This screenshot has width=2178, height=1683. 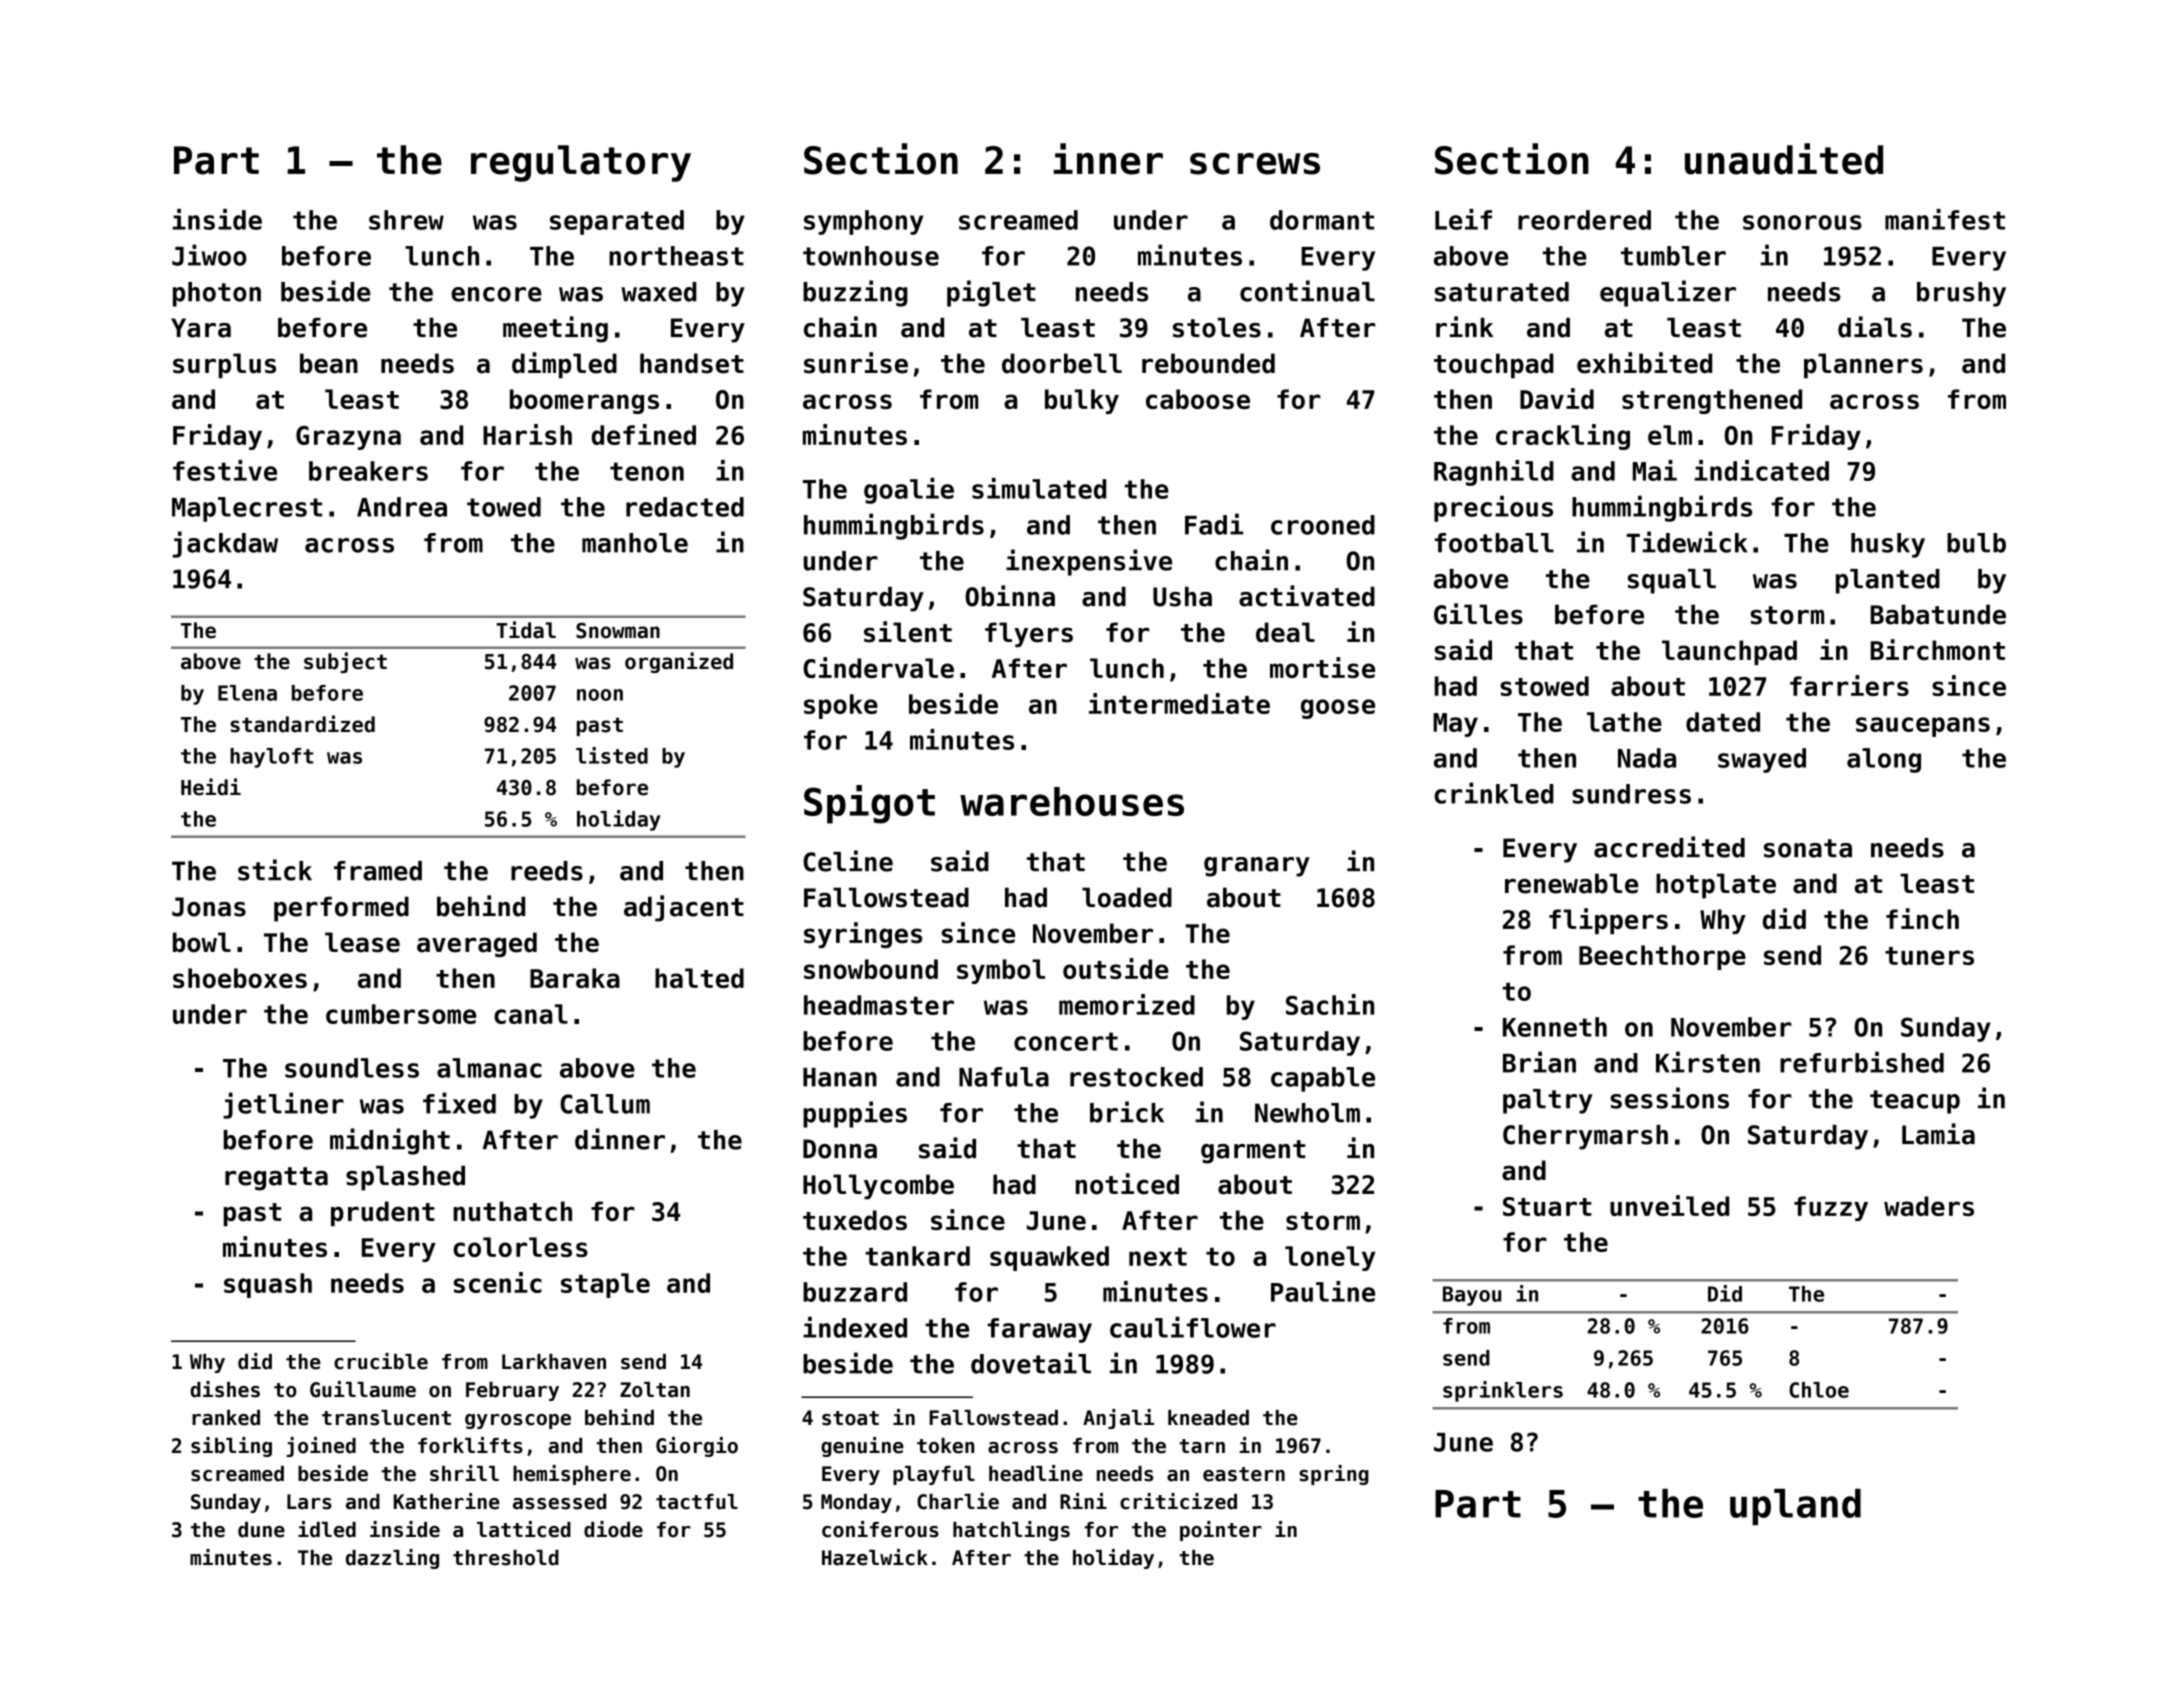 I want to click on spoke, so click(x=841, y=706).
